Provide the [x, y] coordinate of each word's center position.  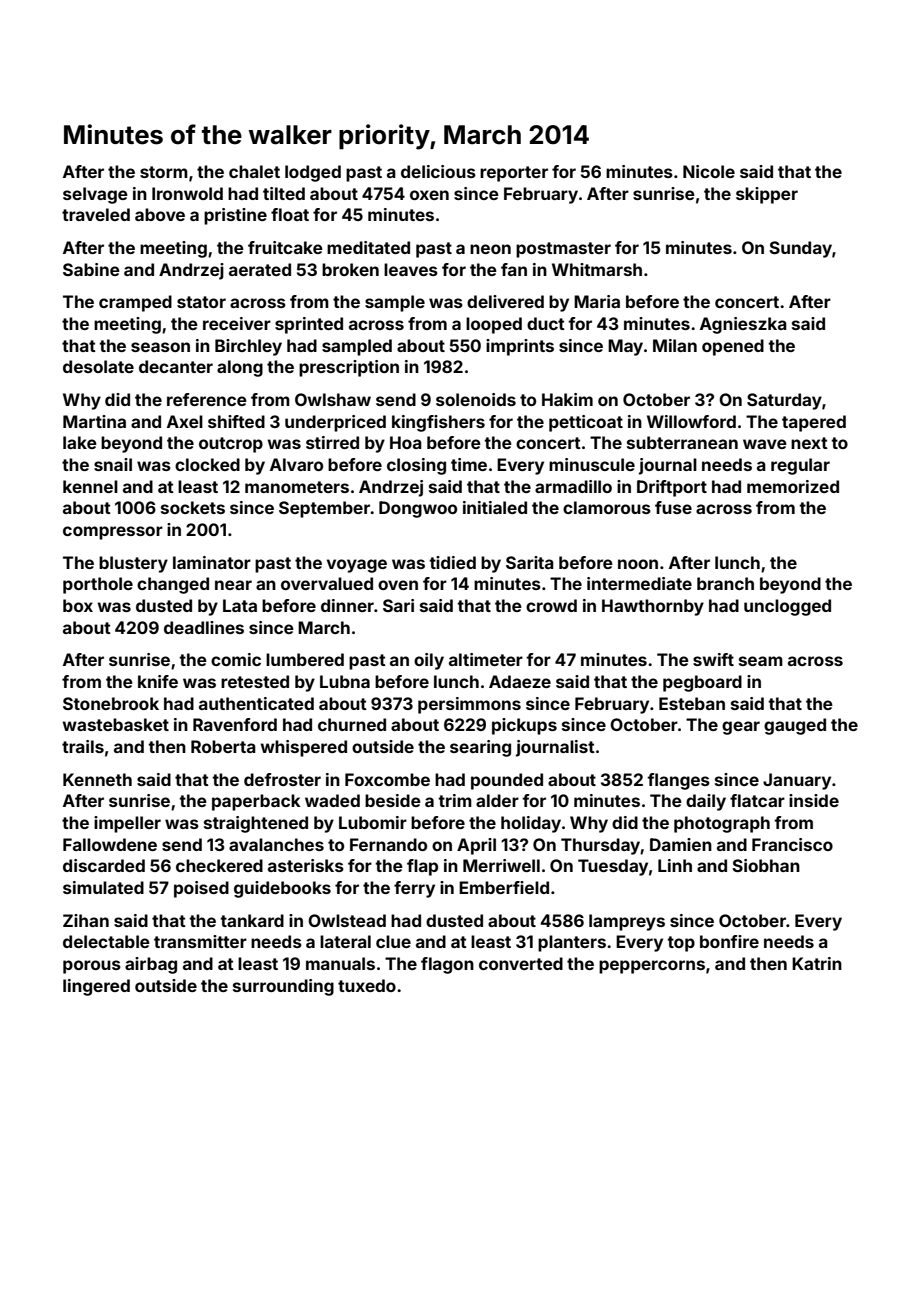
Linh [675, 865]
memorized [793, 486]
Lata [240, 605]
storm [164, 172]
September [324, 509]
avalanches [276, 844]
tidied [452, 562]
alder [497, 800]
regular [800, 466]
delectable [106, 941]
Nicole [709, 171]
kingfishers [438, 423]
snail [113, 464]
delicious [438, 171]
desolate [98, 366]
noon [638, 564]
